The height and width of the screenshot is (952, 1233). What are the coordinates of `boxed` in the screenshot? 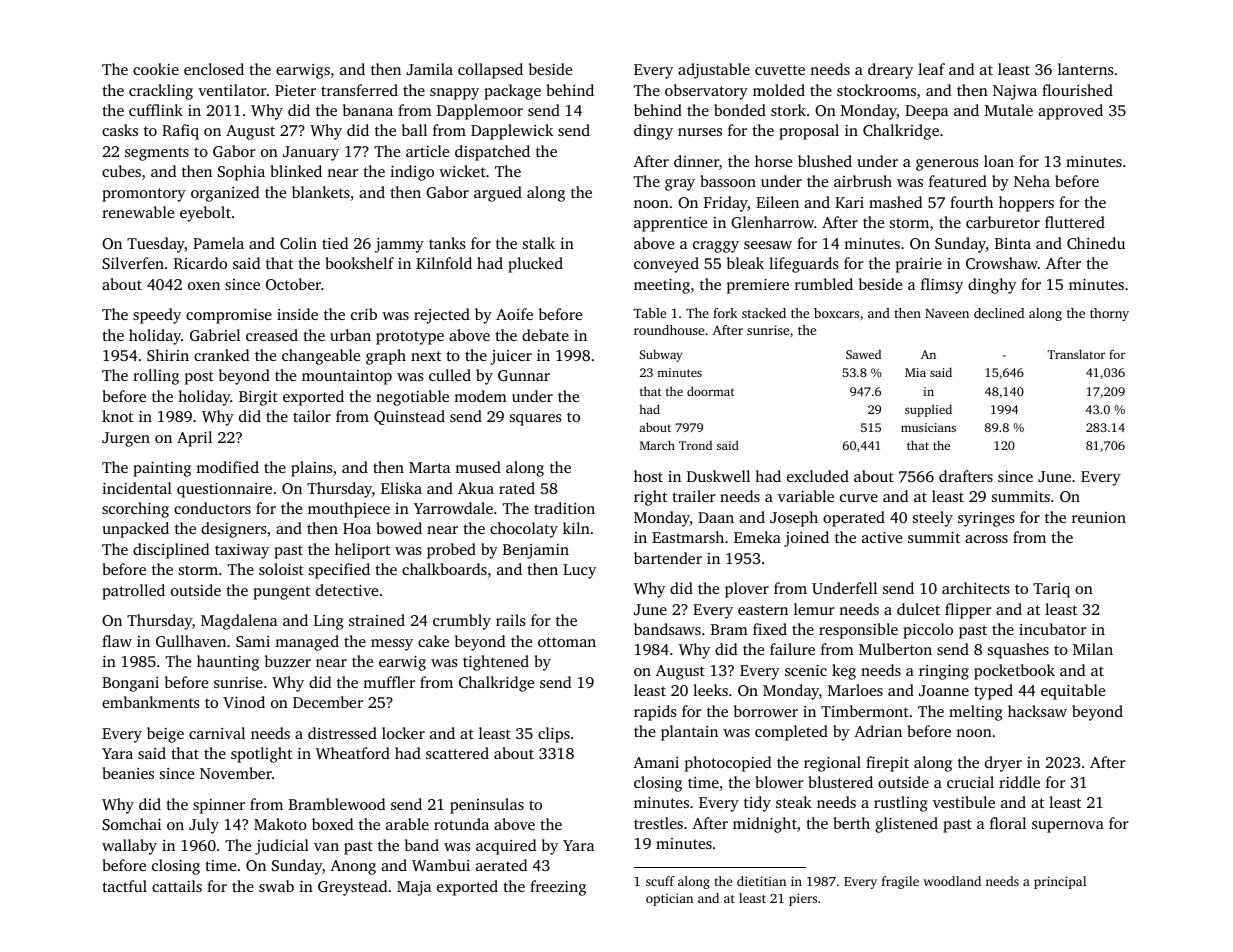 It's located at (332, 824).
